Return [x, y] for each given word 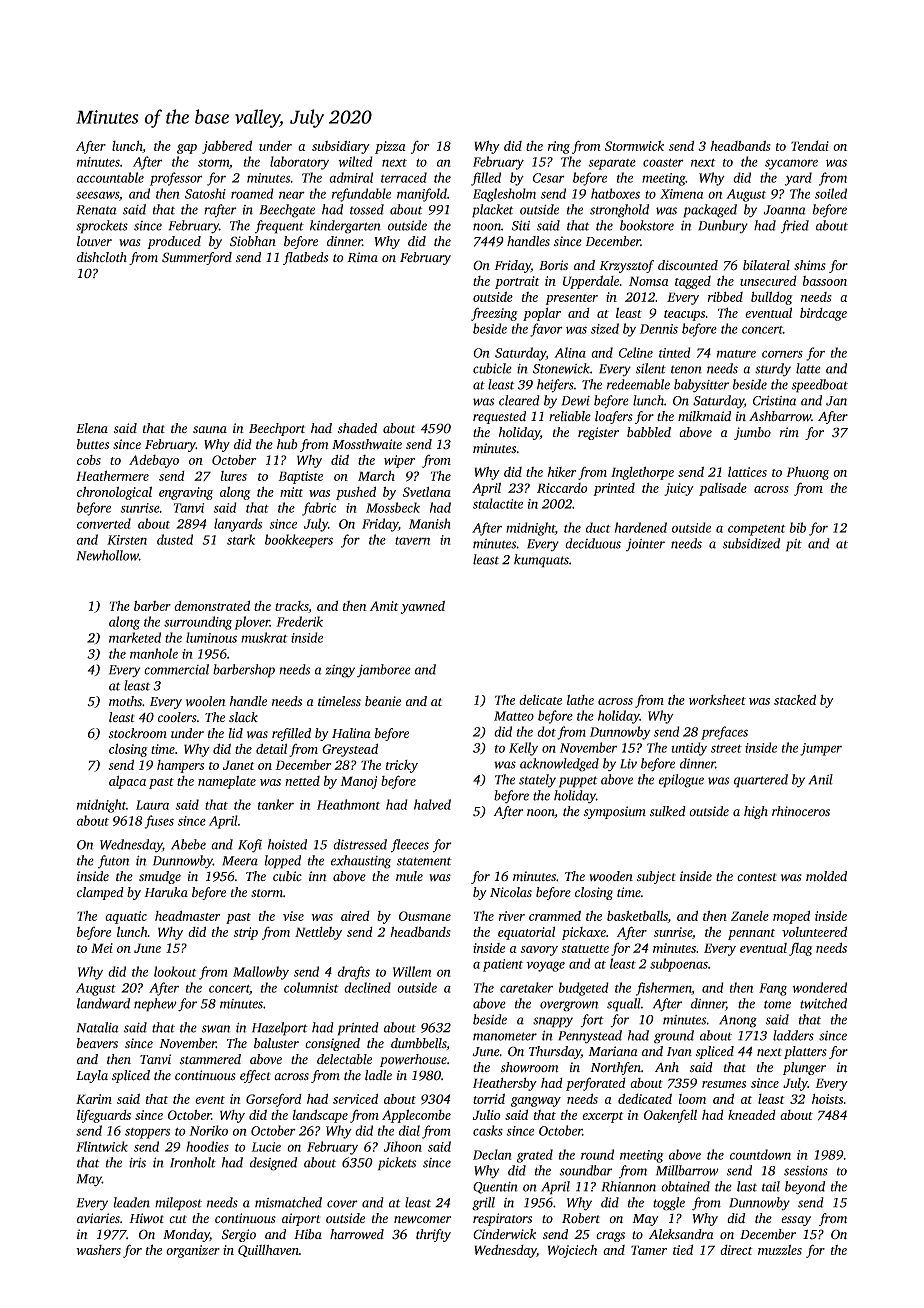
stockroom [138, 733]
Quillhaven [268, 1250]
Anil [820, 779]
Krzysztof [626, 266]
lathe [580, 699]
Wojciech [572, 1251]
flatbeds [305, 258]
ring [559, 147]
